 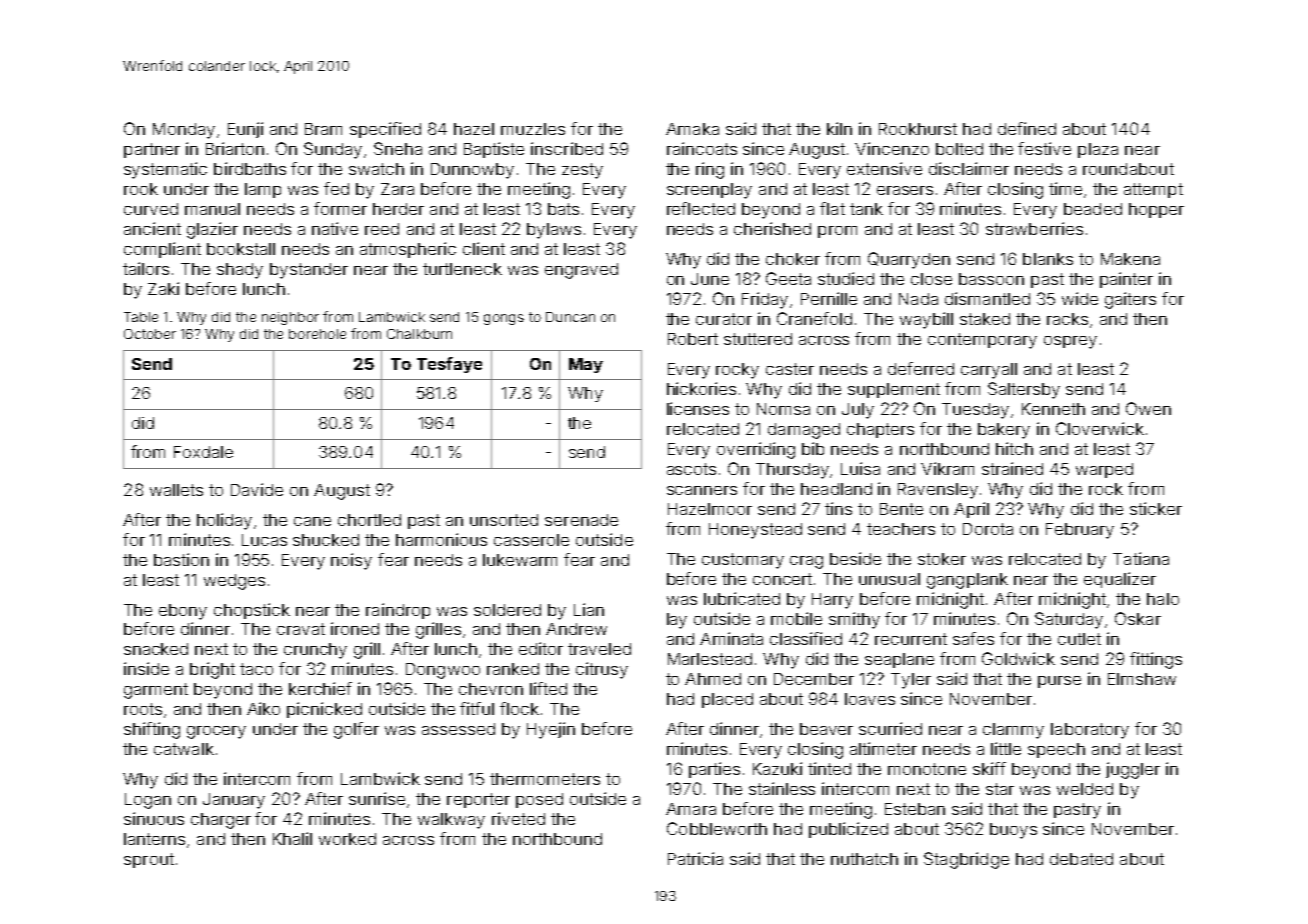 I want to click on Amaka, so click(x=692, y=129).
